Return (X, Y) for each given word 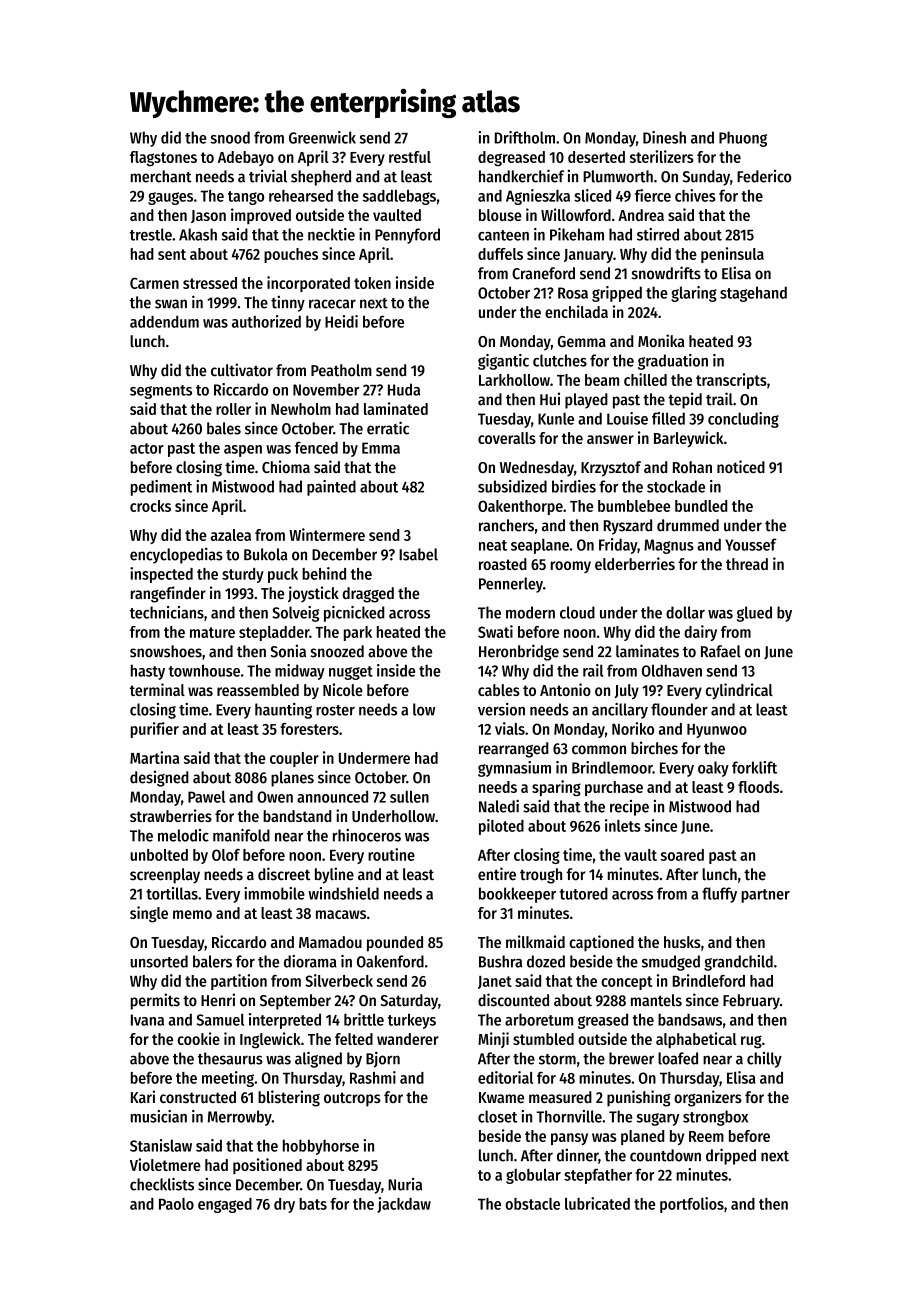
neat (493, 545)
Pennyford (407, 236)
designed (159, 778)
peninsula (732, 255)
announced (332, 797)
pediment (161, 488)
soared (682, 855)
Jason (208, 216)
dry (284, 1205)
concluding (743, 420)
